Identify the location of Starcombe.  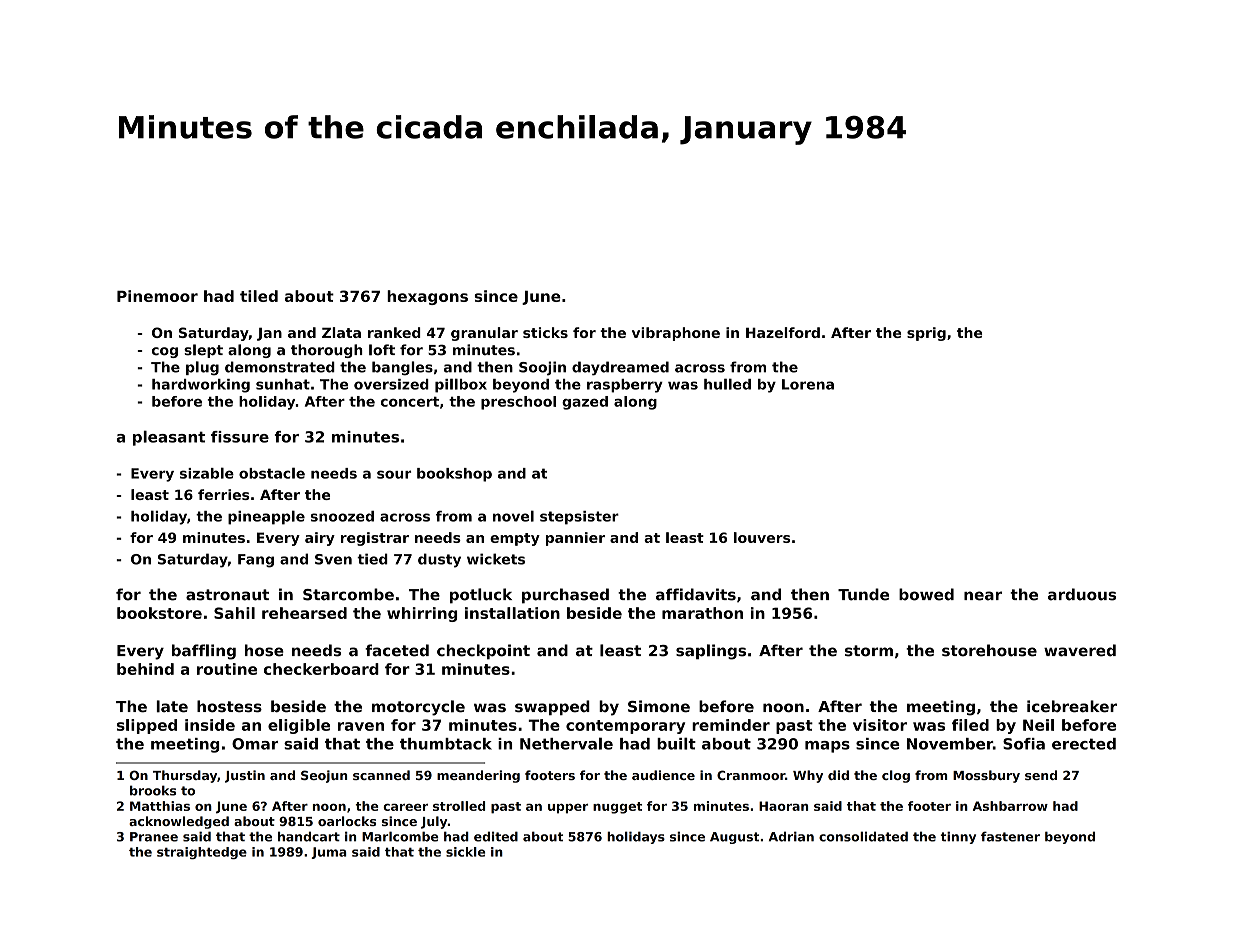
(348, 594).
